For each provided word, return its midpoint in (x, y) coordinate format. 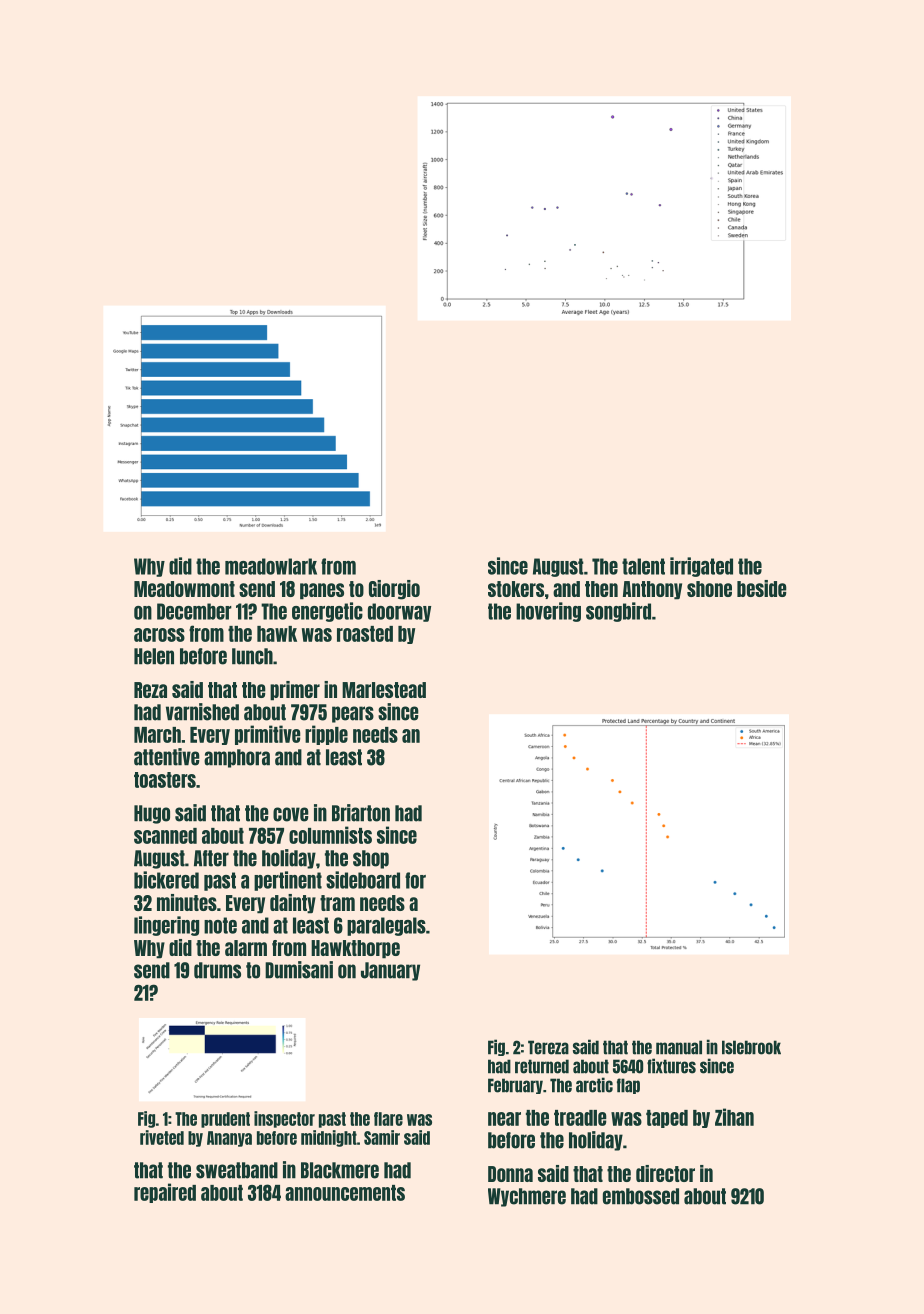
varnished (202, 712)
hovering (548, 612)
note (220, 925)
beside (762, 588)
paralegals (386, 926)
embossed (641, 1196)
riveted (162, 1137)
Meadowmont (184, 589)
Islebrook (751, 1047)
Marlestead (384, 690)
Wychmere (527, 1197)
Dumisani (299, 970)
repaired (165, 1193)
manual (679, 1047)
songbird (618, 612)
